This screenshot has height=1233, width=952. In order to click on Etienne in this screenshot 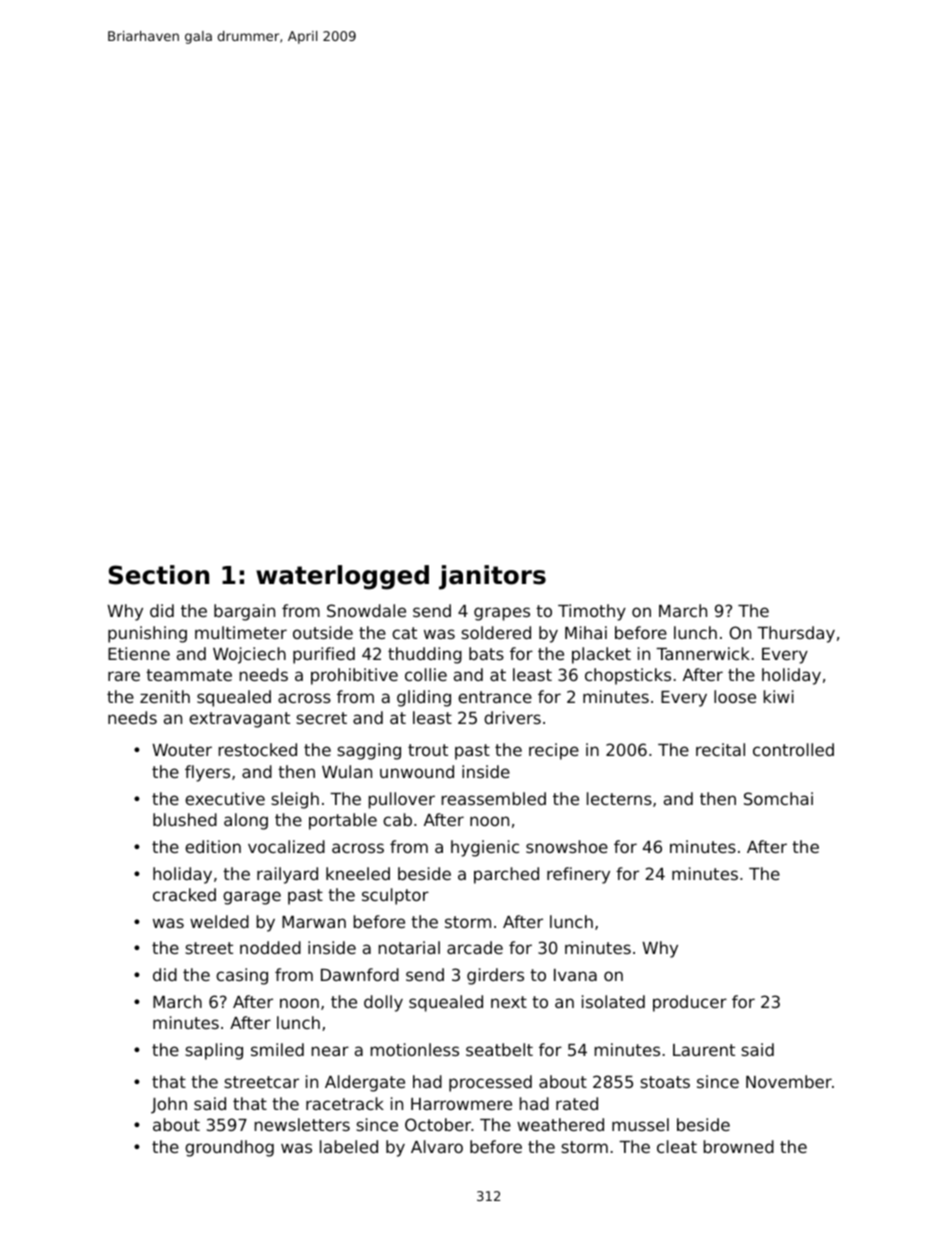, I will do `click(139, 653)`.
